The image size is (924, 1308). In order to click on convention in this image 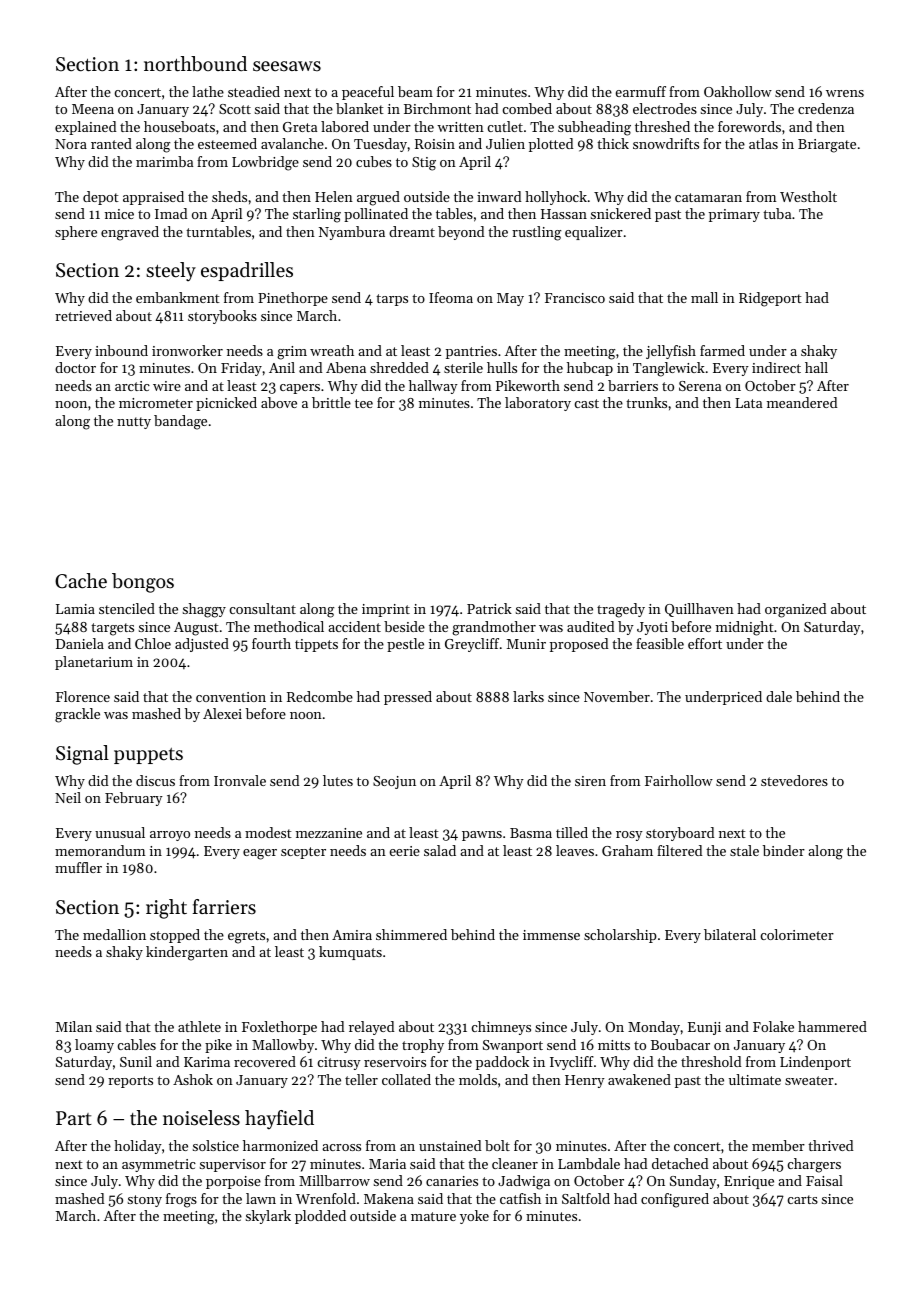, I will do `click(231, 697)`.
